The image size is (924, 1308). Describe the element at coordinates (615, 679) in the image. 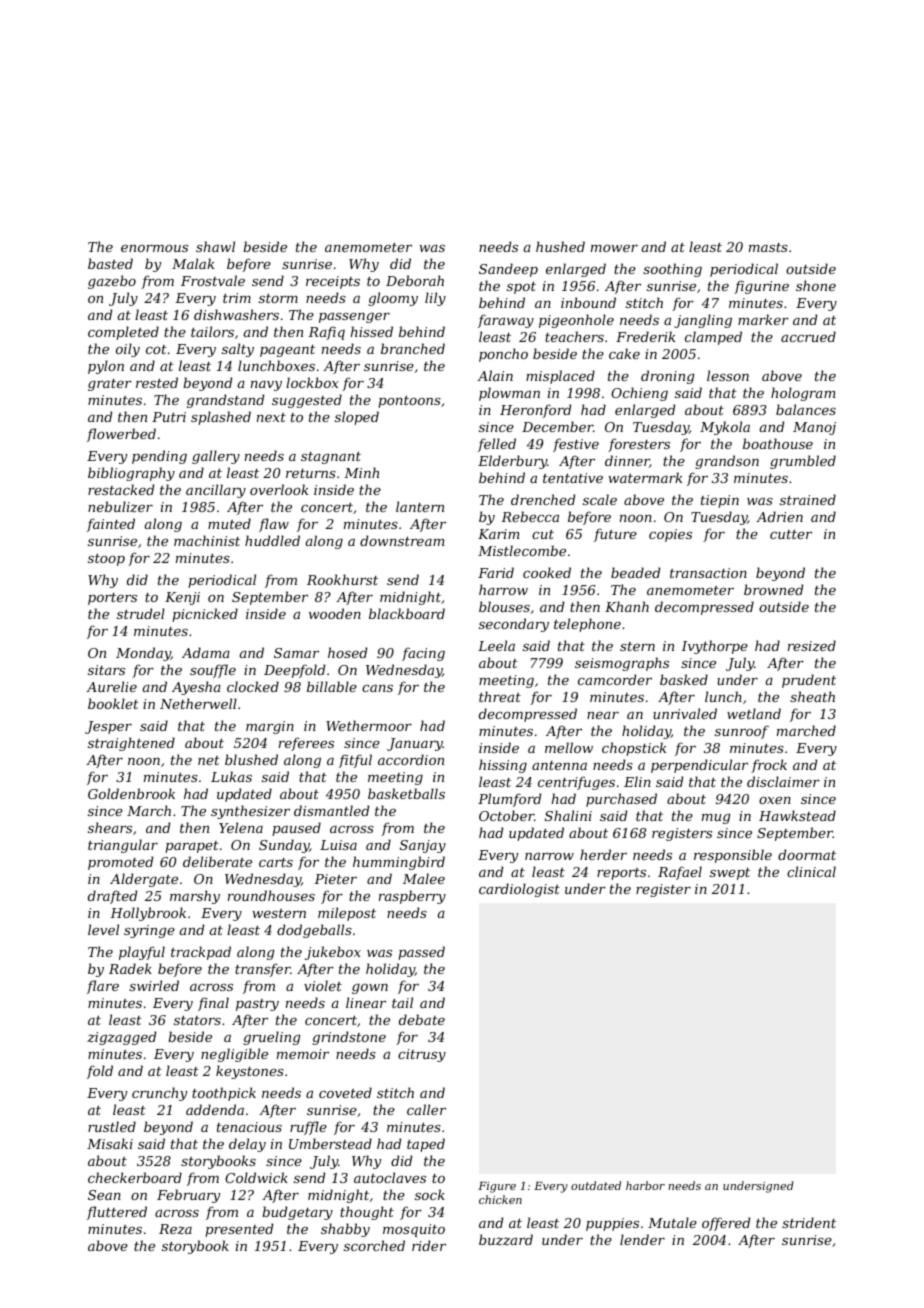

I see `camcorder` at that location.
